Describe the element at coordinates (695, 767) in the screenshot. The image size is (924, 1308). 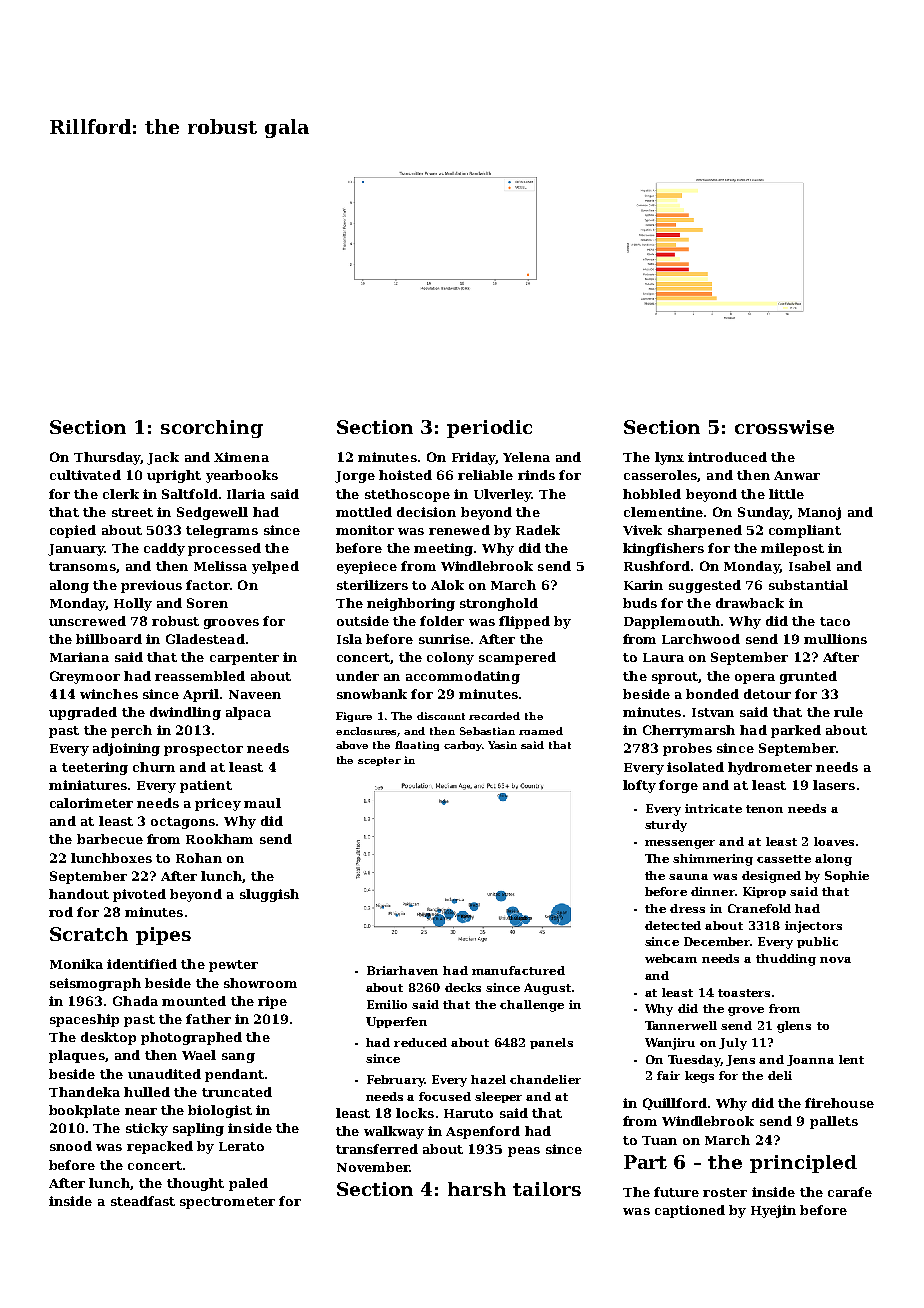
I see `isolated` at that location.
